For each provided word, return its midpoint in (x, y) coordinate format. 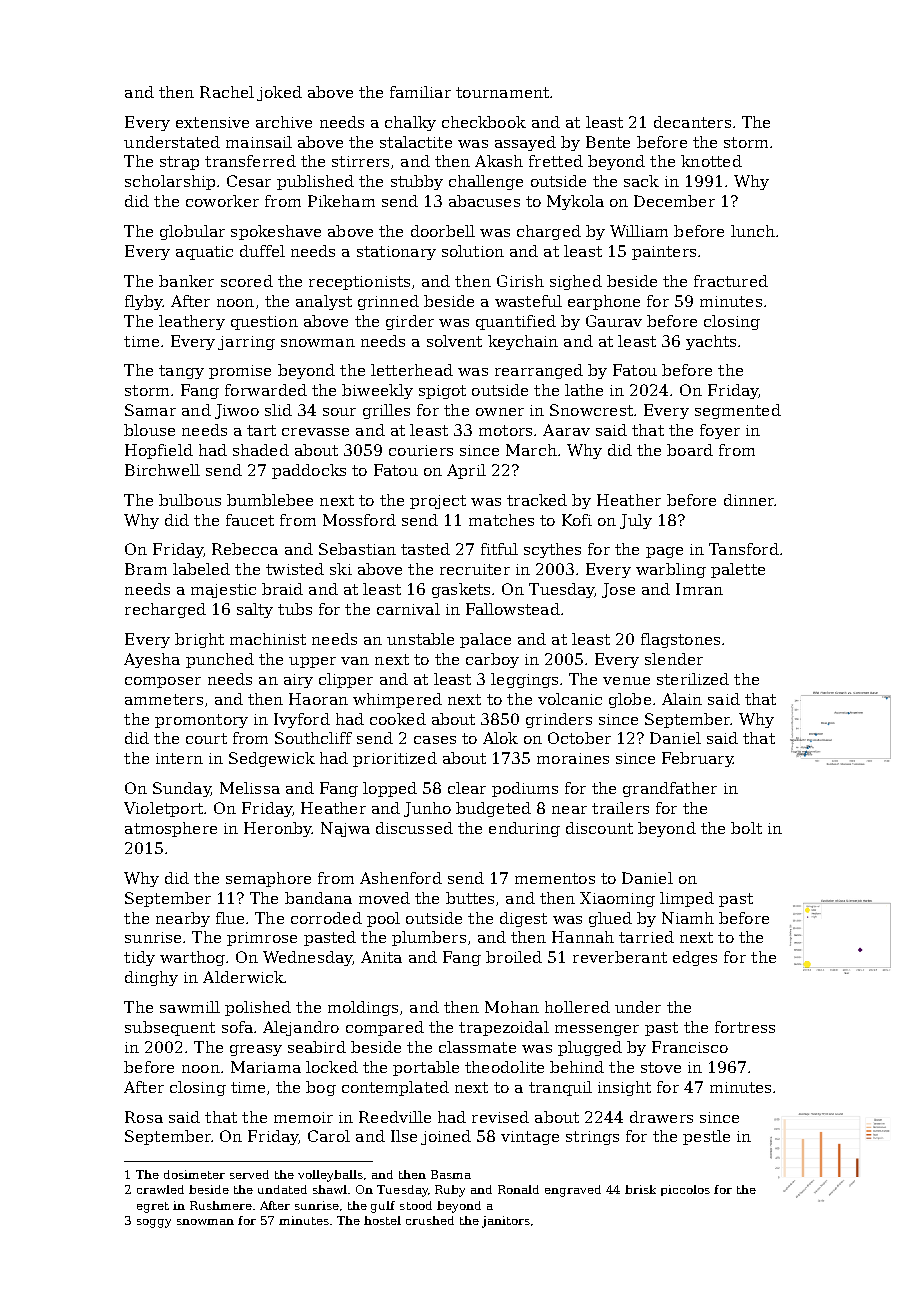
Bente (608, 142)
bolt (746, 828)
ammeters (164, 699)
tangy (181, 372)
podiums (525, 789)
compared (385, 1028)
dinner (749, 500)
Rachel (227, 92)
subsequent (170, 1028)
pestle (706, 1137)
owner (500, 412)
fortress (745, 1027)
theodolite (504, 1067)
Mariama (266, 1067)
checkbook (484, 122)
